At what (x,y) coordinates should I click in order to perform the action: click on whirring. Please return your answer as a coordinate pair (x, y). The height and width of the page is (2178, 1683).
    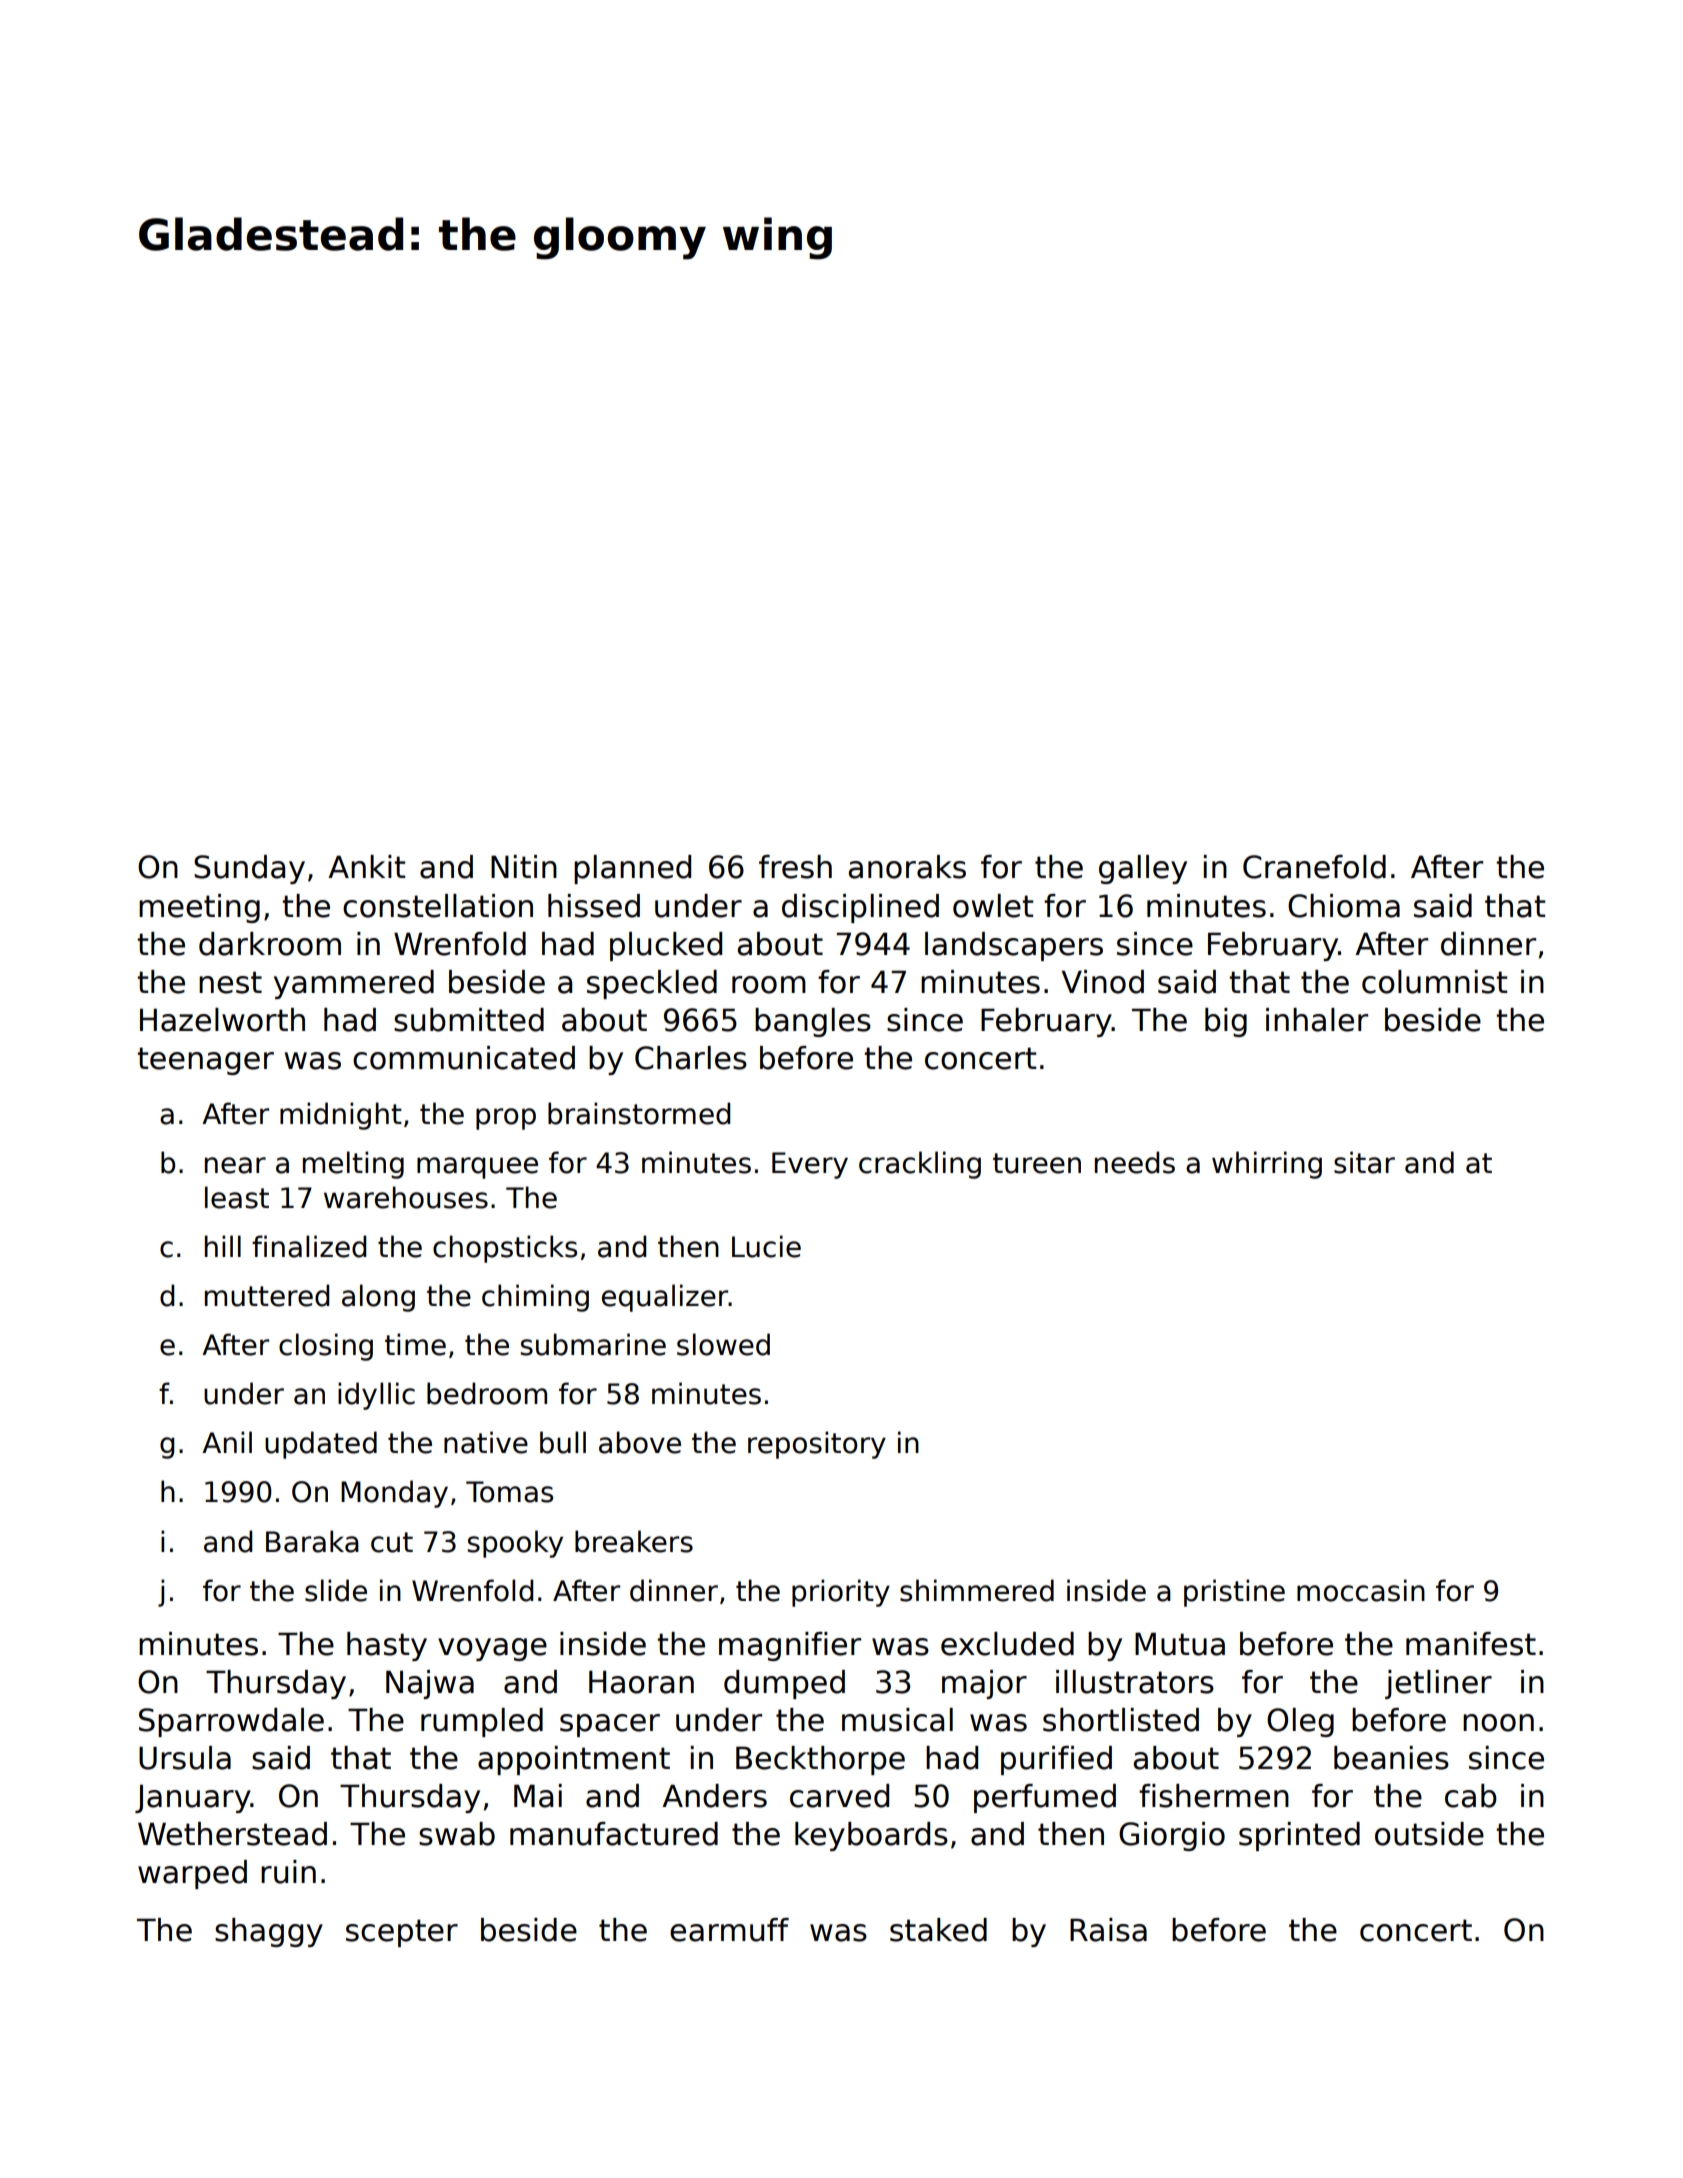
    Looking at the image, I should click on (1267, 1165).
